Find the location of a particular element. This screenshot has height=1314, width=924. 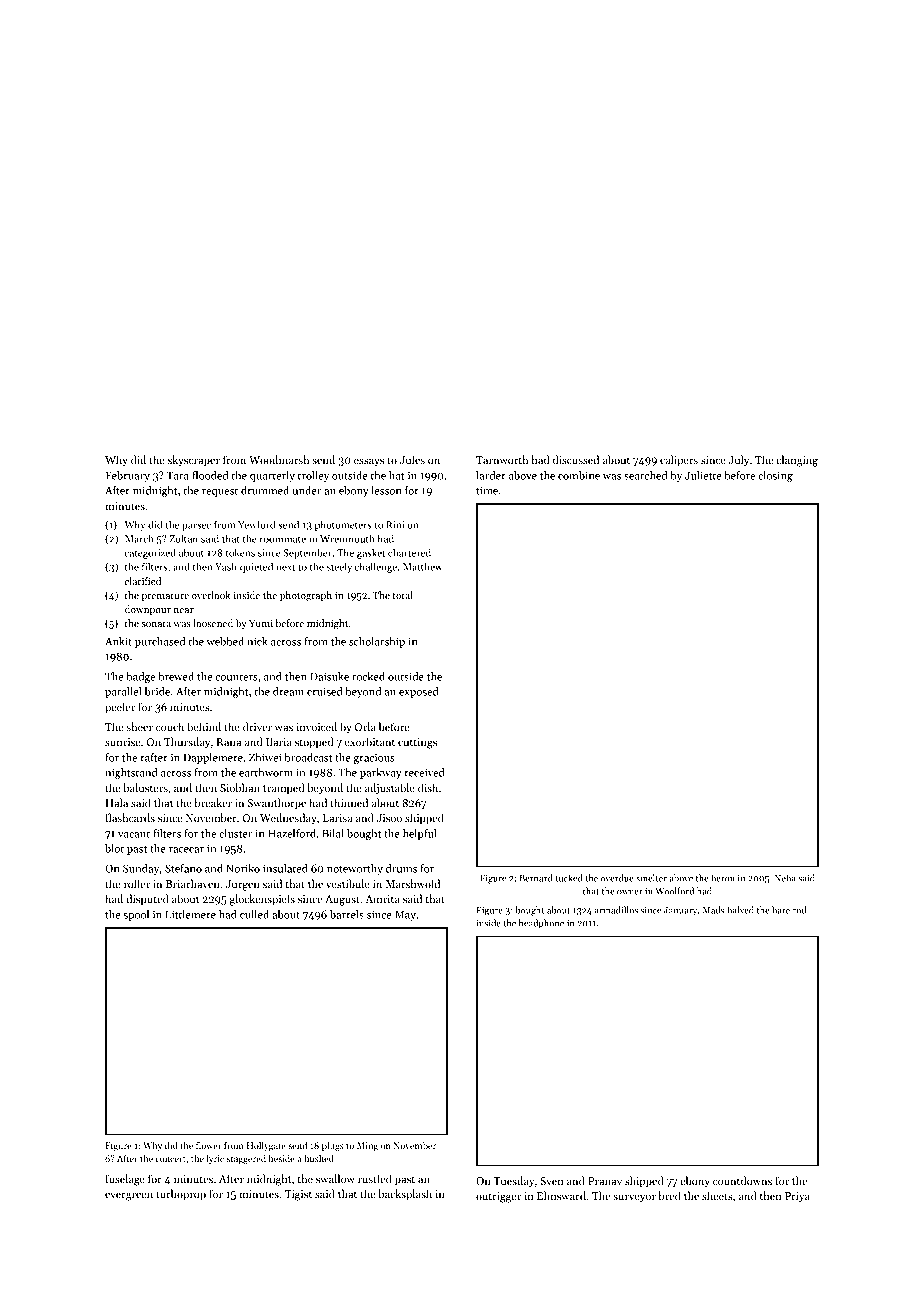

Neha is located at coordinates (785, 878).
